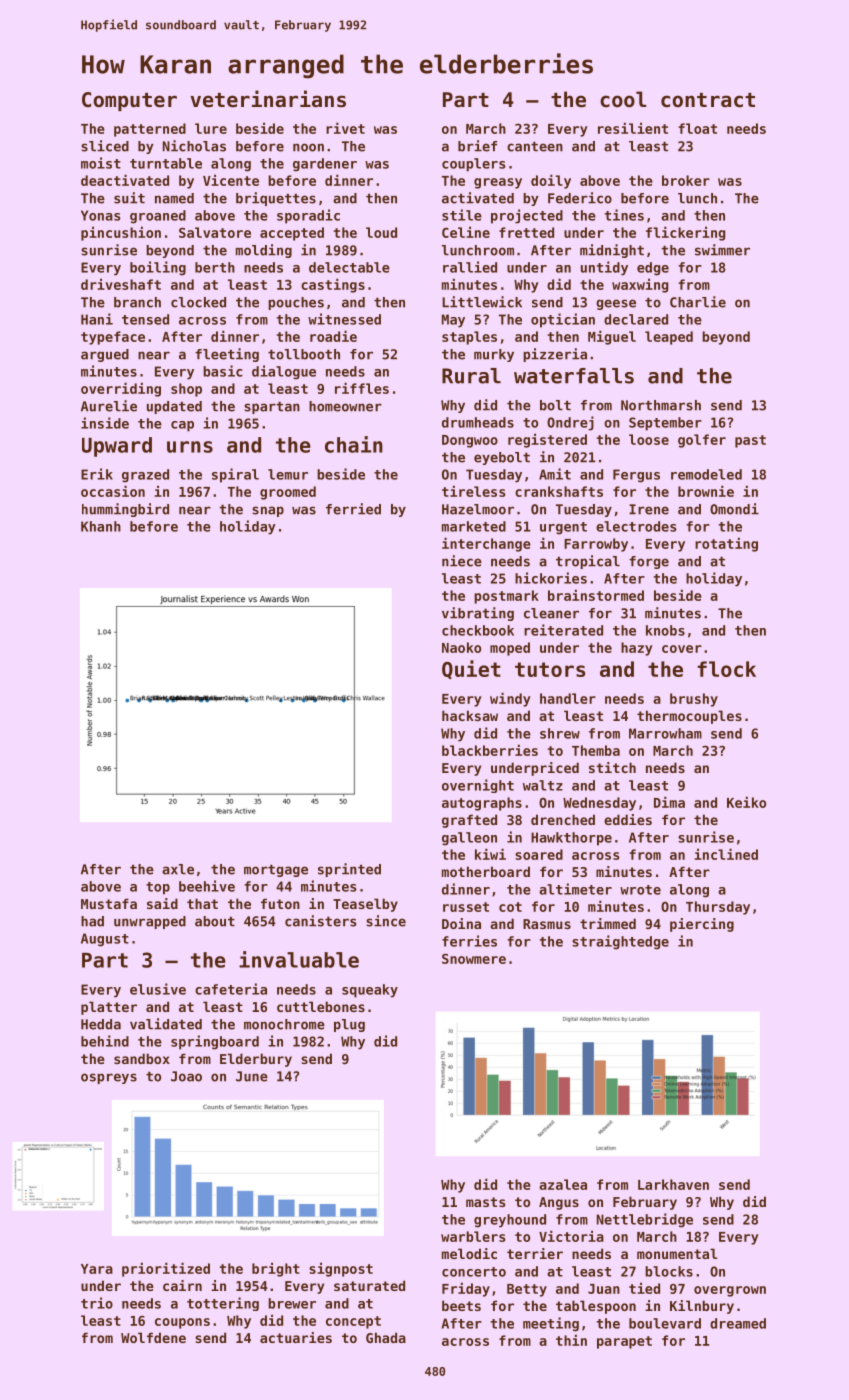 Image resolution: width=849 pixels, height=1400 pixels. Describe the element at coordinates (612, 767) in the screenshot. I see `stitch` at that location.
